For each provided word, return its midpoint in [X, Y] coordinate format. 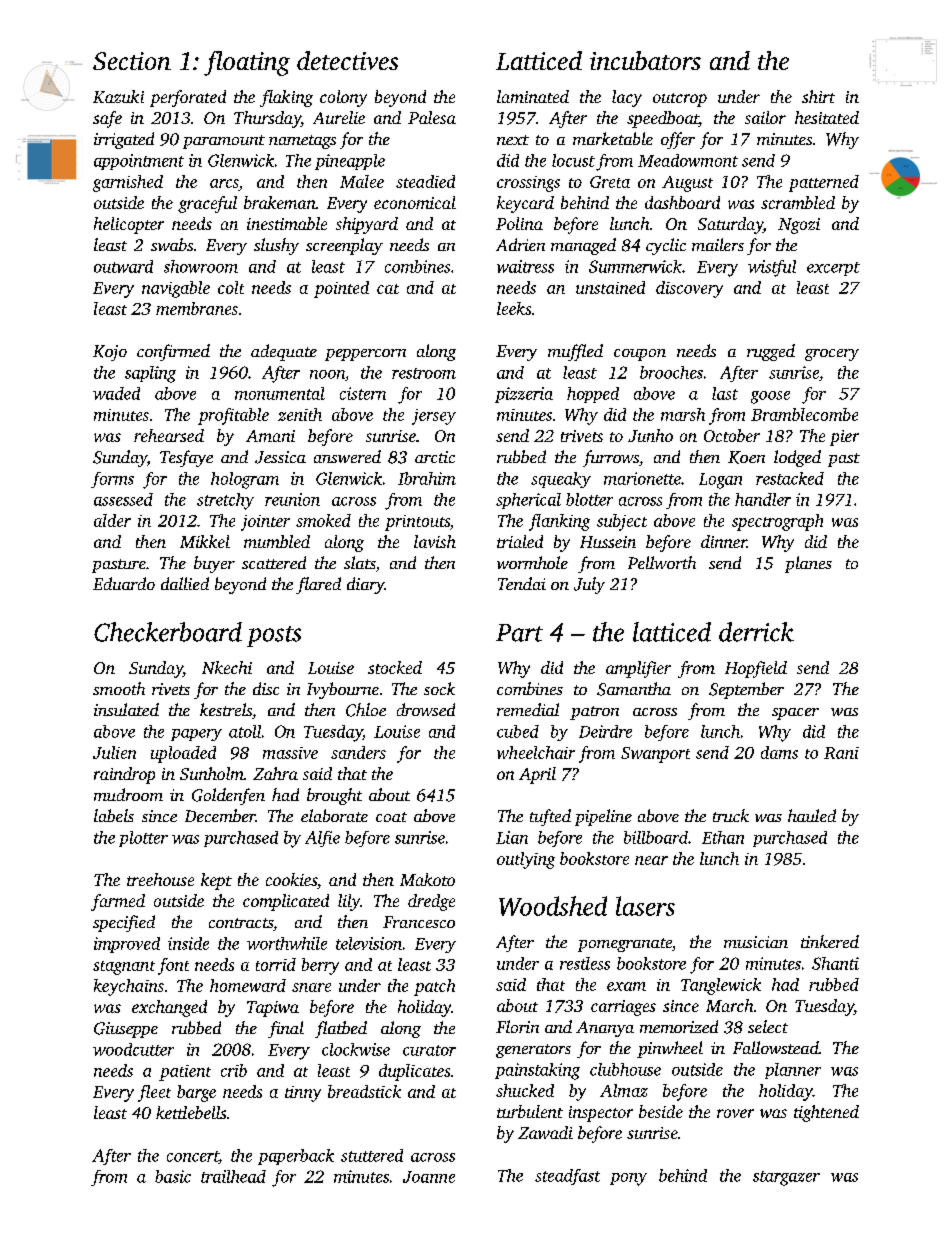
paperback [296, 1157]
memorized [679, 1026]
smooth [119, 688]
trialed [520, 541]
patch [434, 987]
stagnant [124, 968]
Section [132, 61]
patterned [824, 183]
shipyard [367, 225]
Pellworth [662, 562]
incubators [645, 60]
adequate [284, 352]
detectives [347, 60]
